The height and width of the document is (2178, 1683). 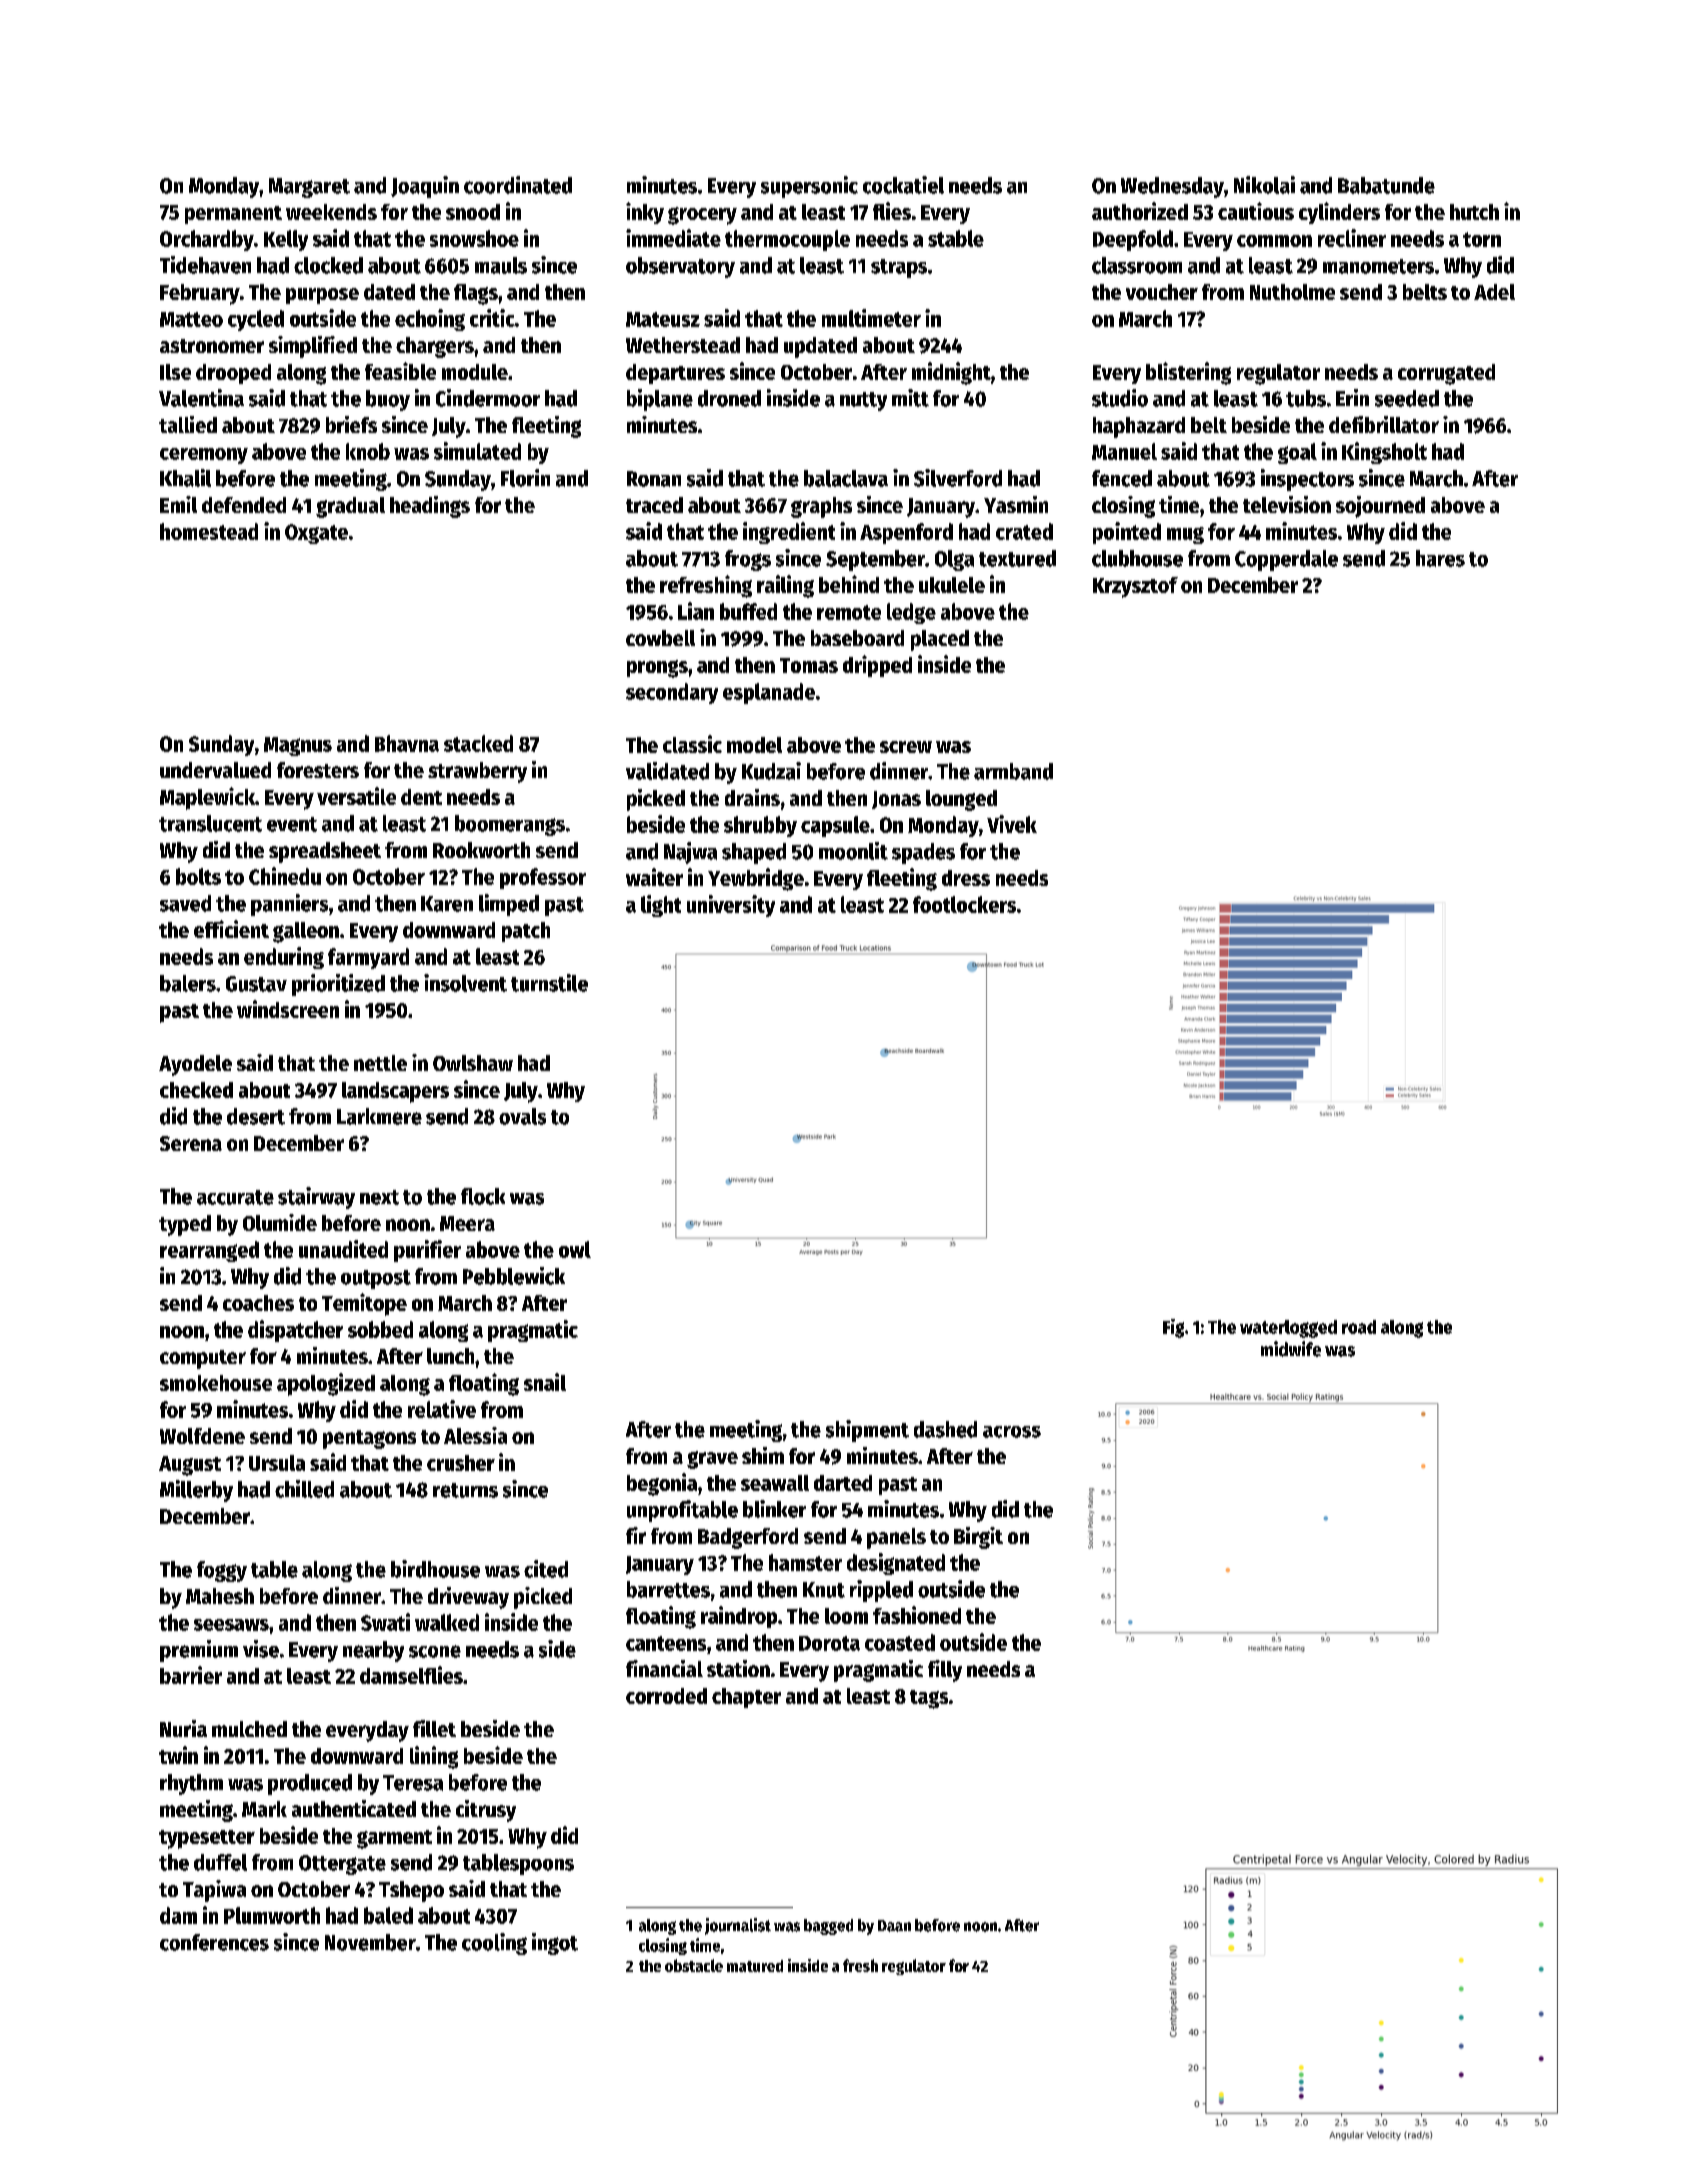 I want to click on Oxgate, so click(x=316, y=534).
